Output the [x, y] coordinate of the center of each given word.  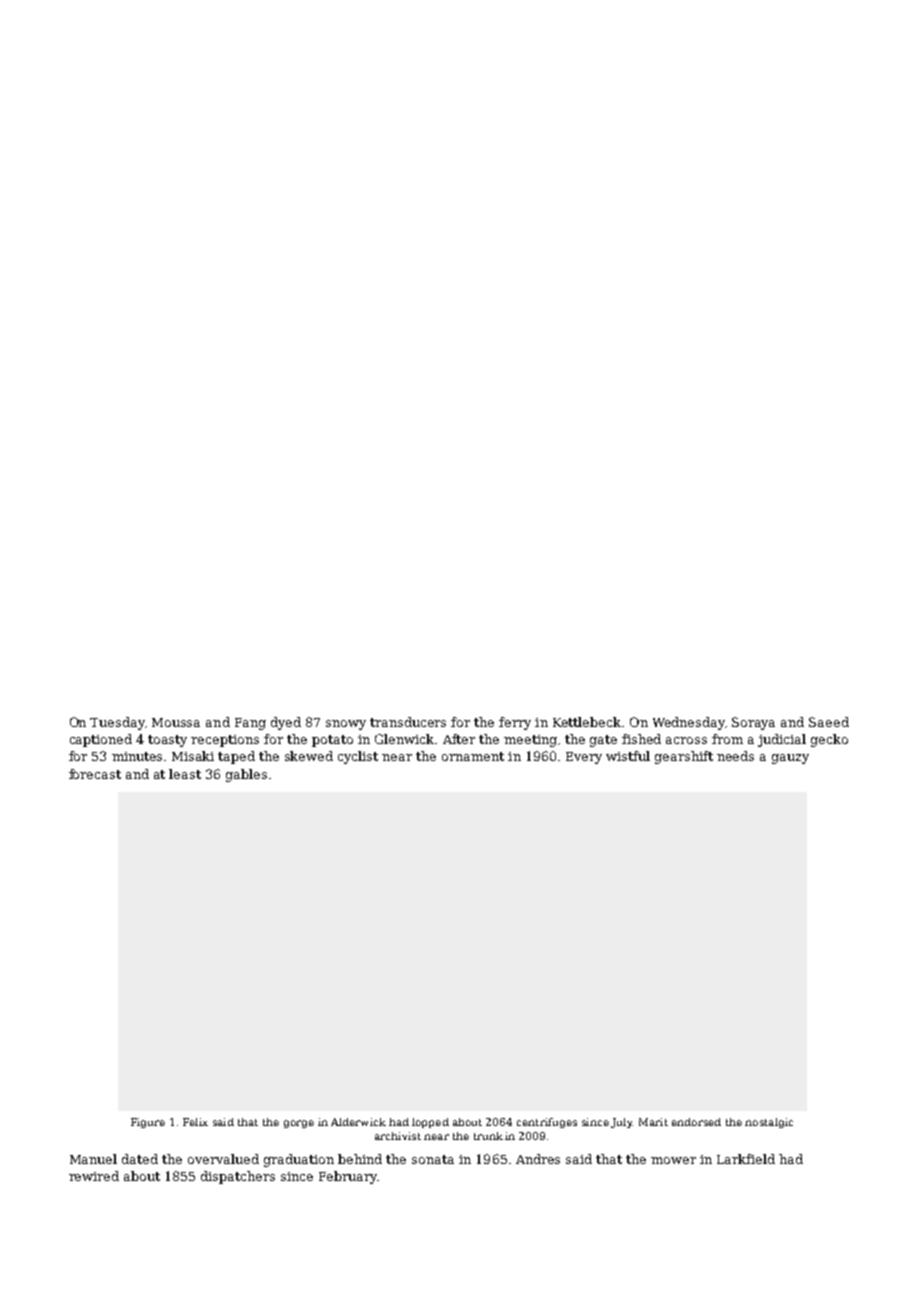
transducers [408, 722]
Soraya [753, 723]
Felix [195, 1122]
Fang [250, 724]
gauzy [790, 759]
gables [246, 775]
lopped [430, 1123]
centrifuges [547, 1123]
